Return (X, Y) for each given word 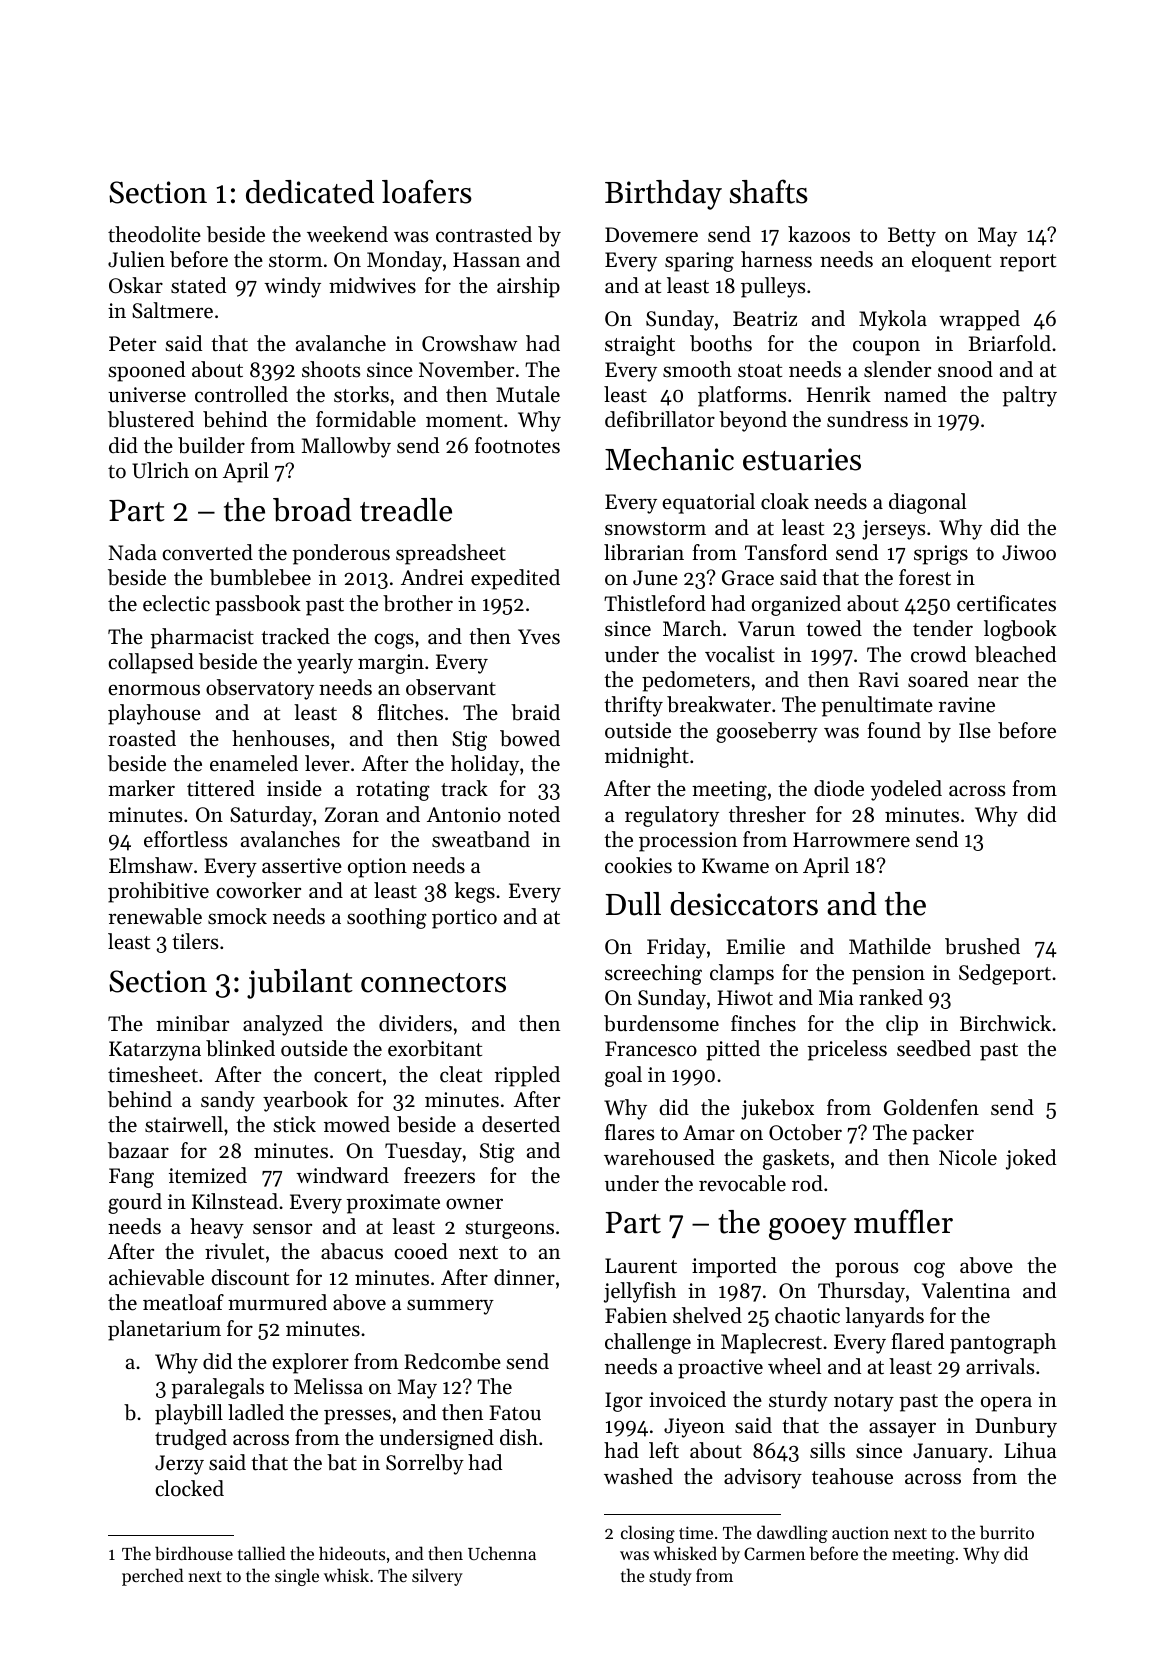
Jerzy (179, 1465)
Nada (133, 552)
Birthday (663, 195)
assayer (902, 1430)
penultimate (877, 706)
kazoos (819, 234)
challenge (648, 1343)
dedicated (310, 192)
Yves (539, 637)
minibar (192, 1023)
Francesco (651, 1049)
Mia (836, 997)
